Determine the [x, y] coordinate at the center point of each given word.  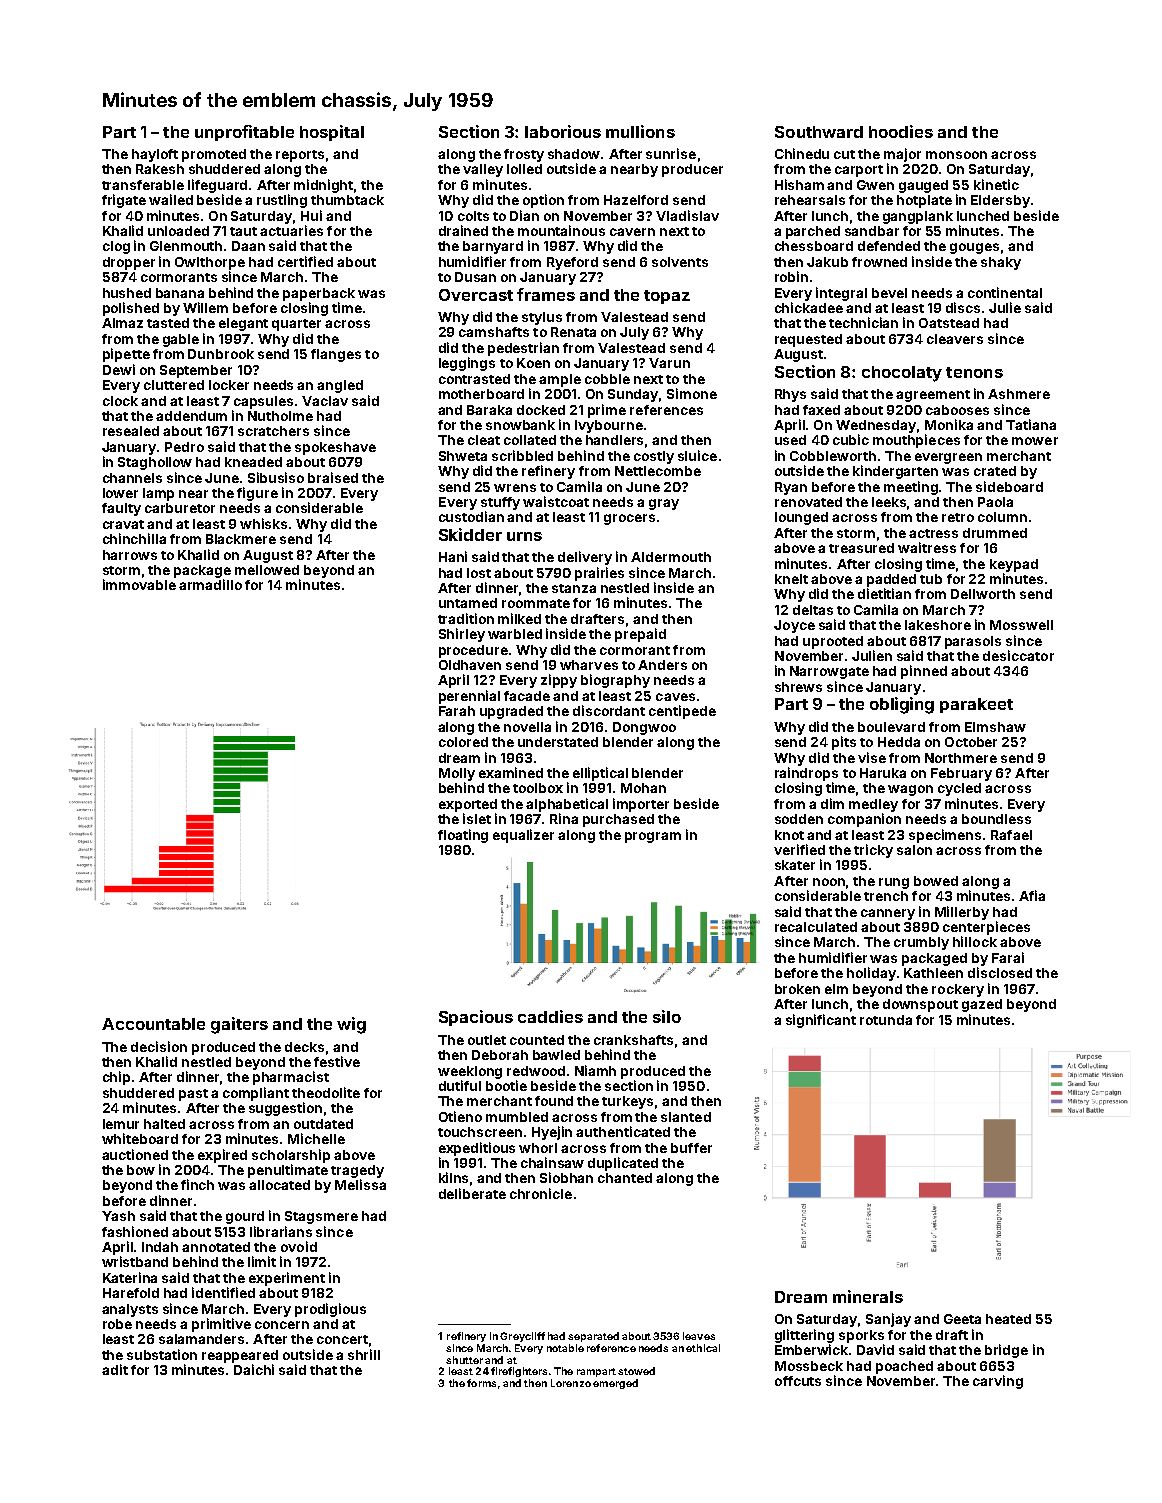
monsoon [956, 155]
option [543, 201]
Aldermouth [671, 557]
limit [262, 1261]
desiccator [1018, 655]
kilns [453, 1177]
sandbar [872, 231]
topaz [667, 297]
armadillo [210, 584]
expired [222, 1156]
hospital [332, 133]
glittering [804, 1336]
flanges [336, 355]
